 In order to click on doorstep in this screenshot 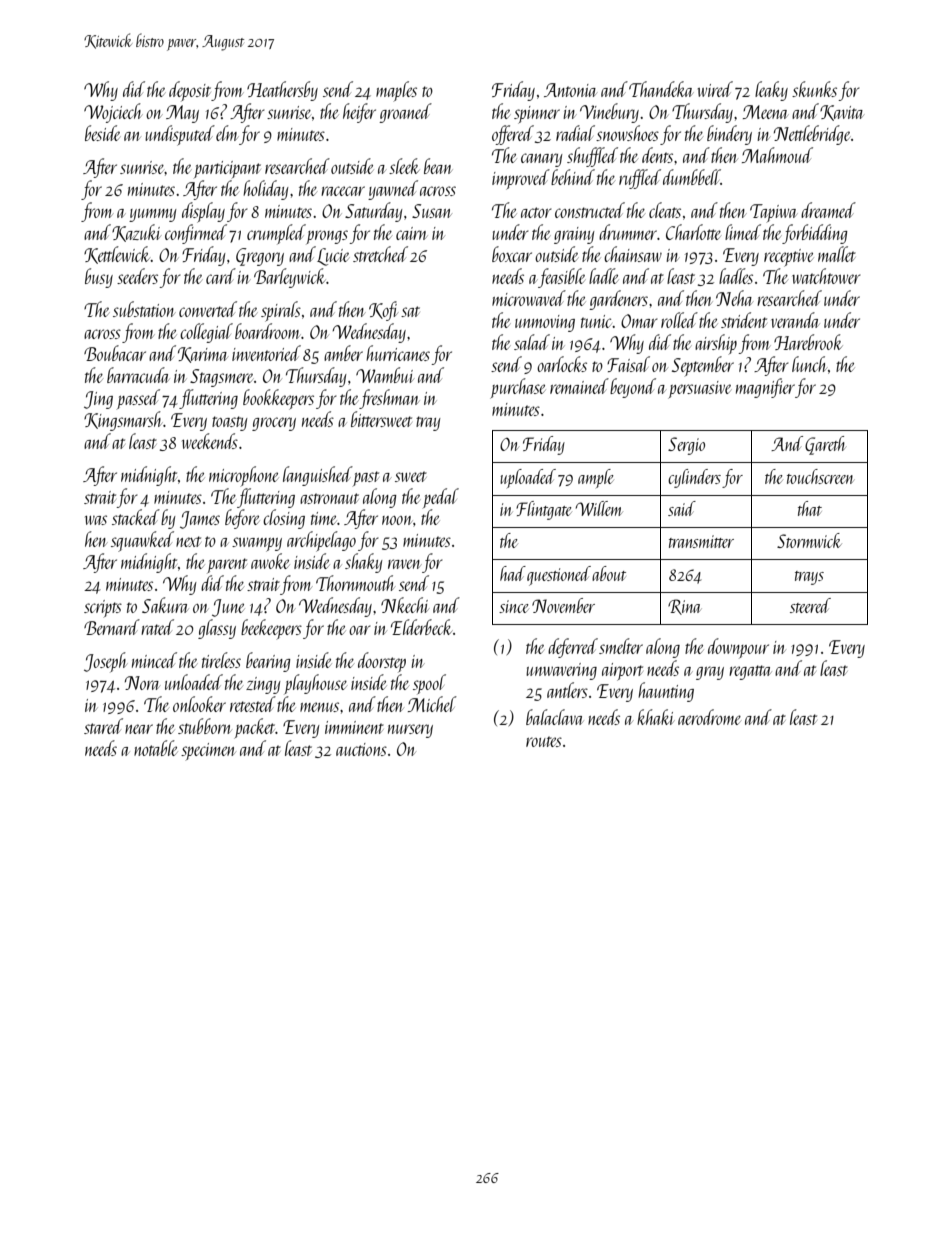, I will do `click(382, 662)`.
